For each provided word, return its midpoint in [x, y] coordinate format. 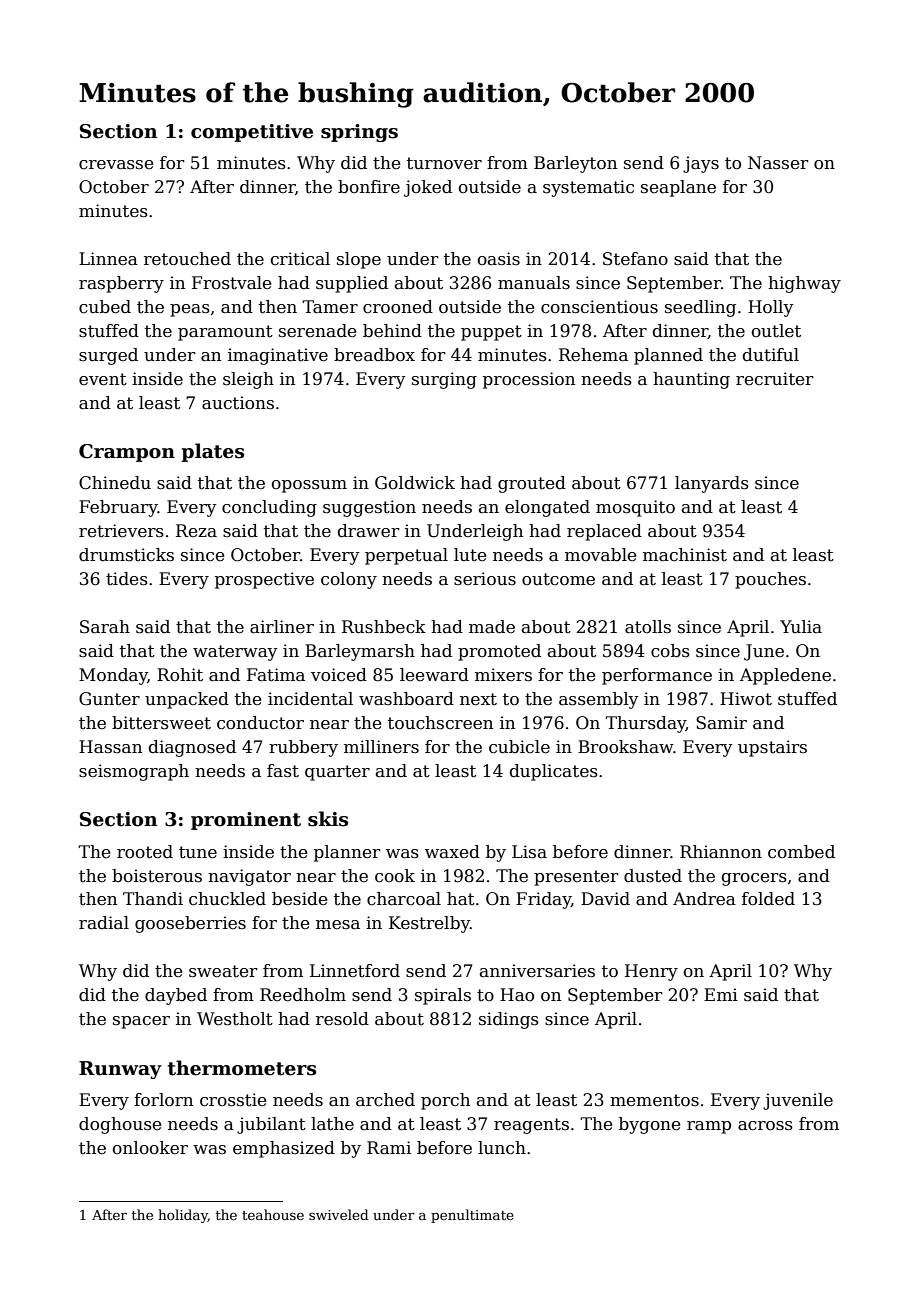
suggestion [369, 508]
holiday [183, 1216]
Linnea [108, 259]
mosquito [635, 508]
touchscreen [440, 723]
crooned [398, 307]
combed [801, 852]
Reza [196, 531]
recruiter [775, 379]
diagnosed [192, 748]
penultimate [472, 1216]
